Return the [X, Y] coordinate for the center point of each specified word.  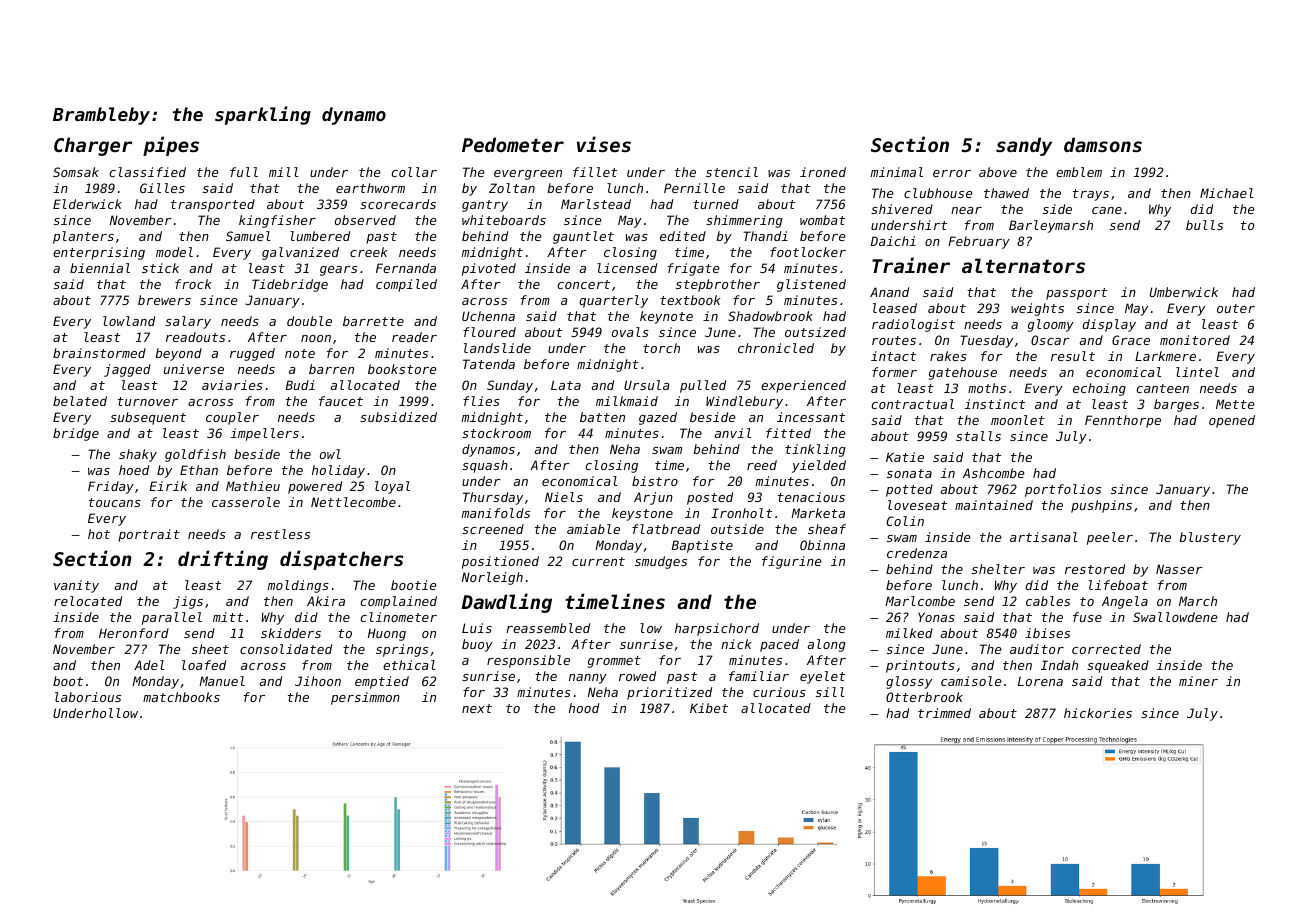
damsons [1103, 144]
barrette [373, 321]
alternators [1023, 265]
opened [1232, 421]
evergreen [528, 175]
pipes [171, 146]
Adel [149, 665]
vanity [76, 586]
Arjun [653, 498]
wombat [822, 220]
